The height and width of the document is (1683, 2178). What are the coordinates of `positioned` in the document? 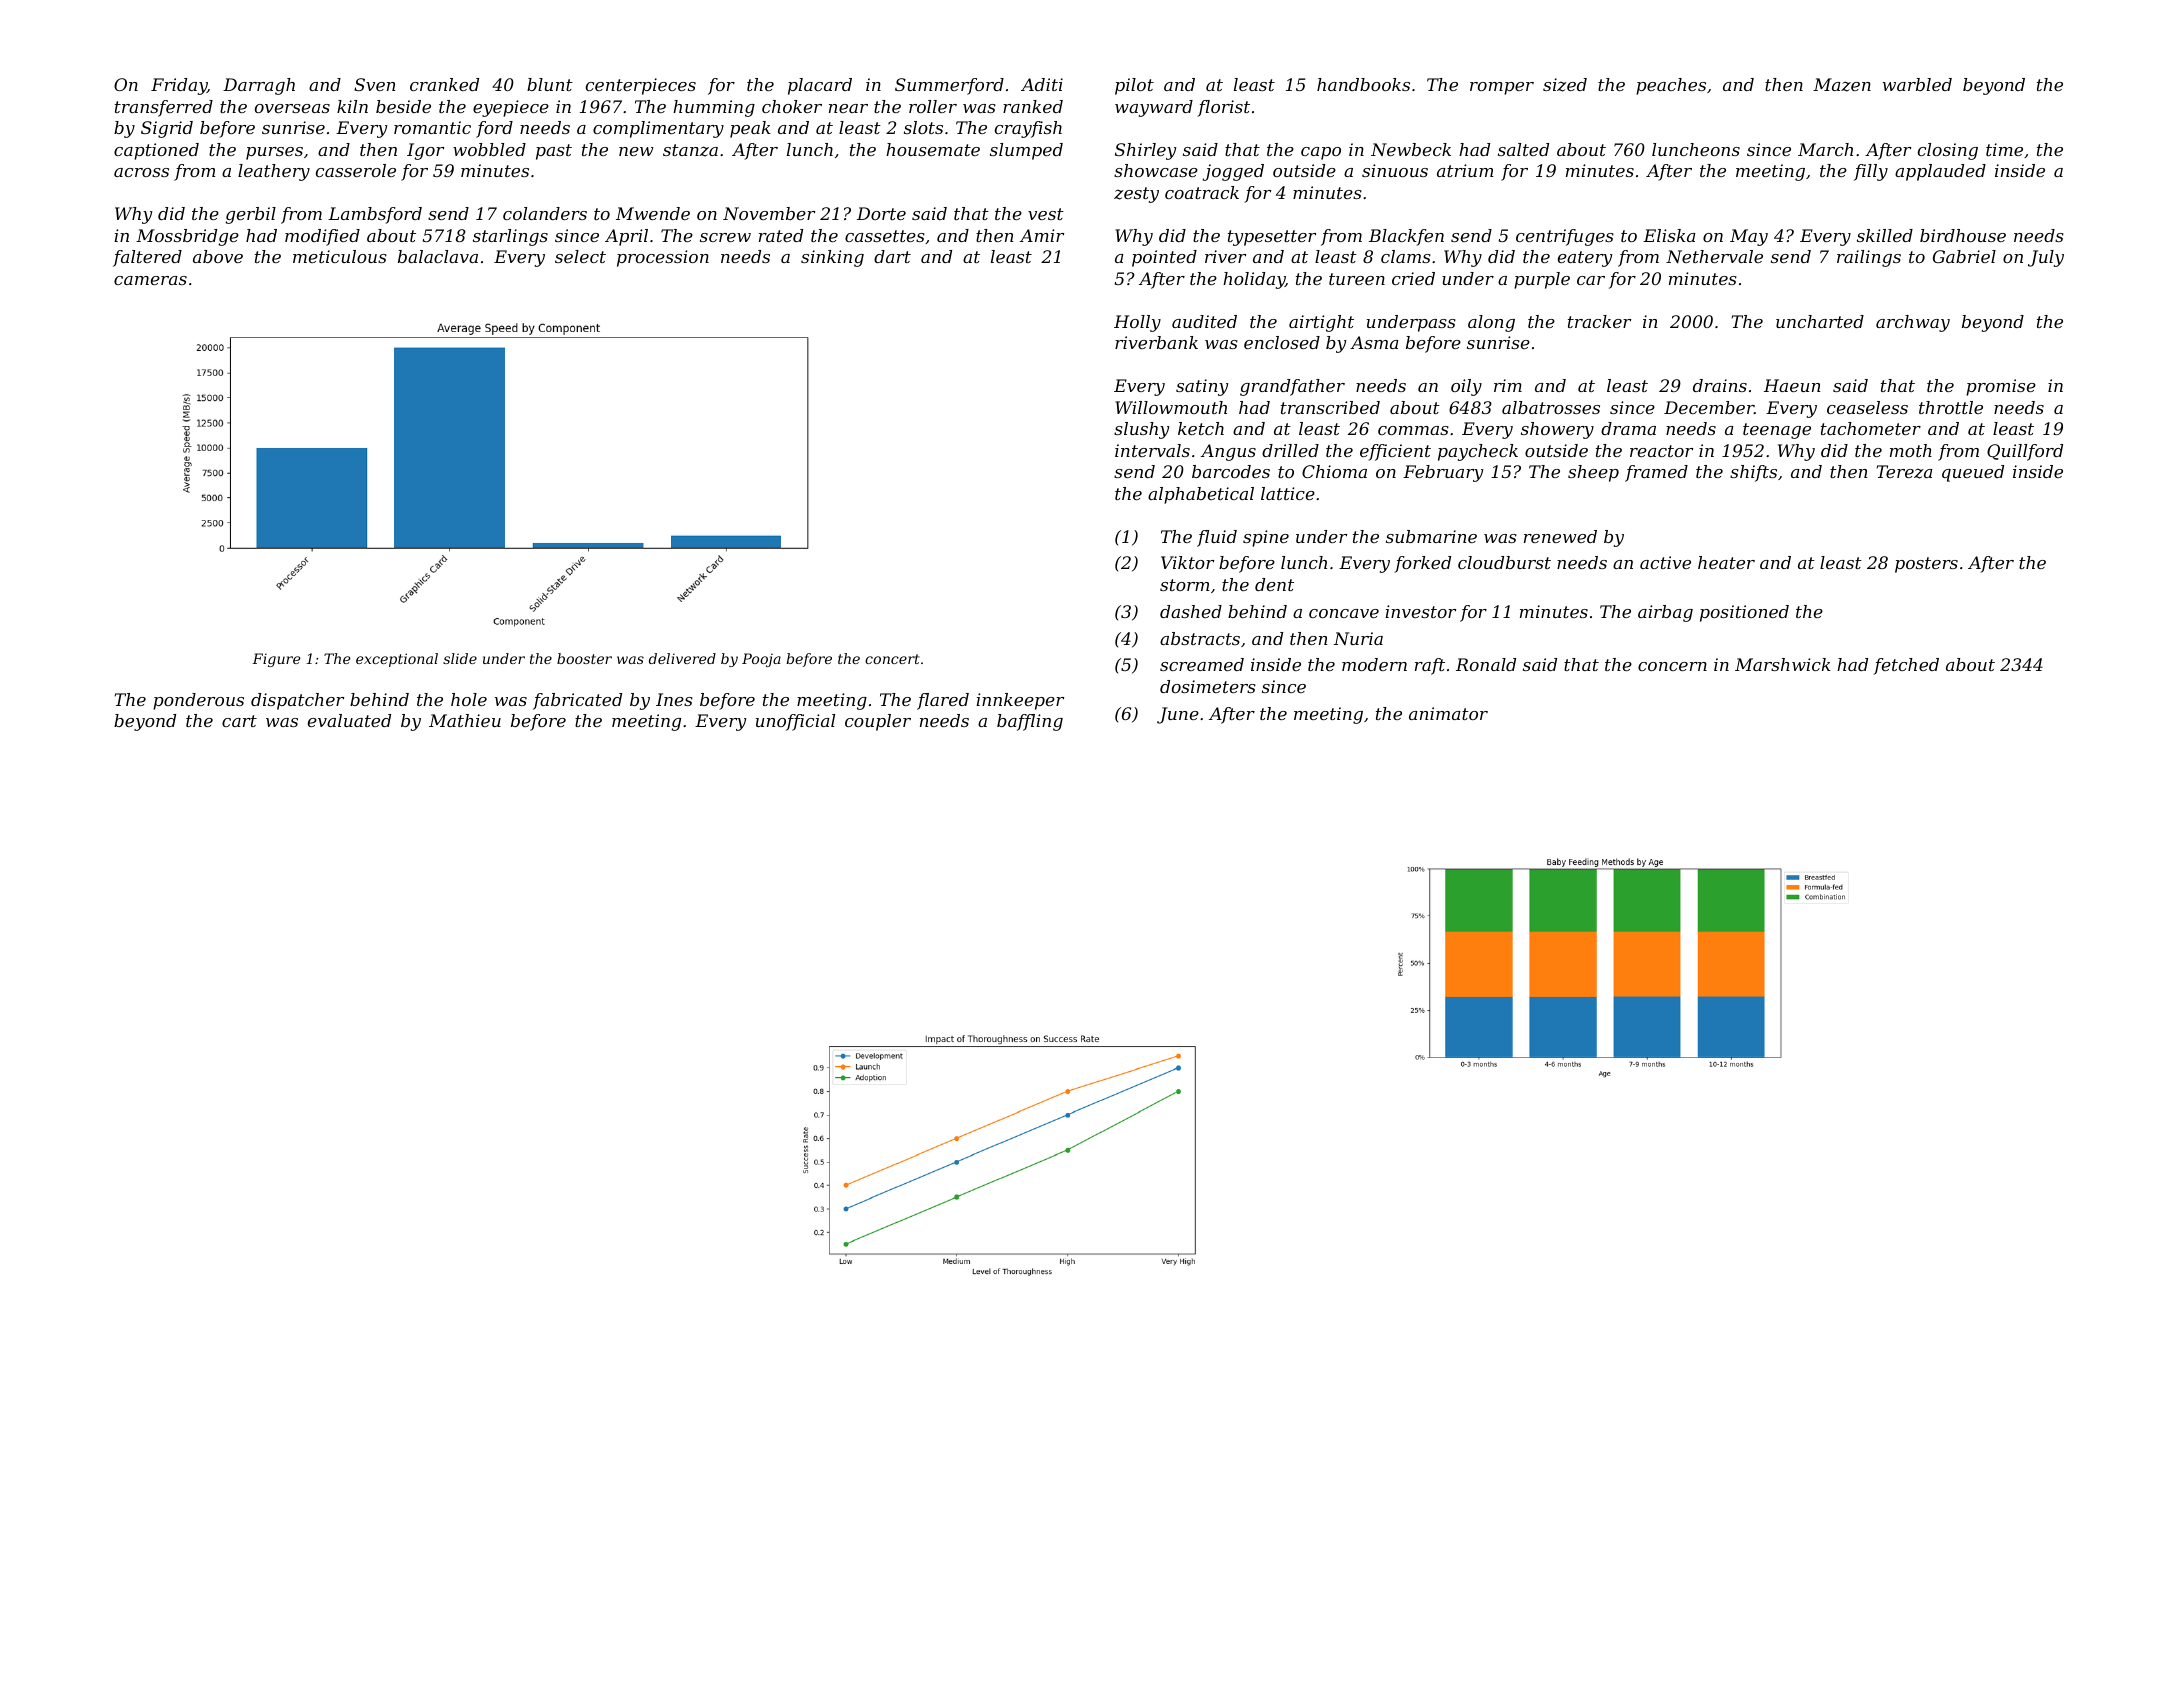 It's located at (1744, 613).
